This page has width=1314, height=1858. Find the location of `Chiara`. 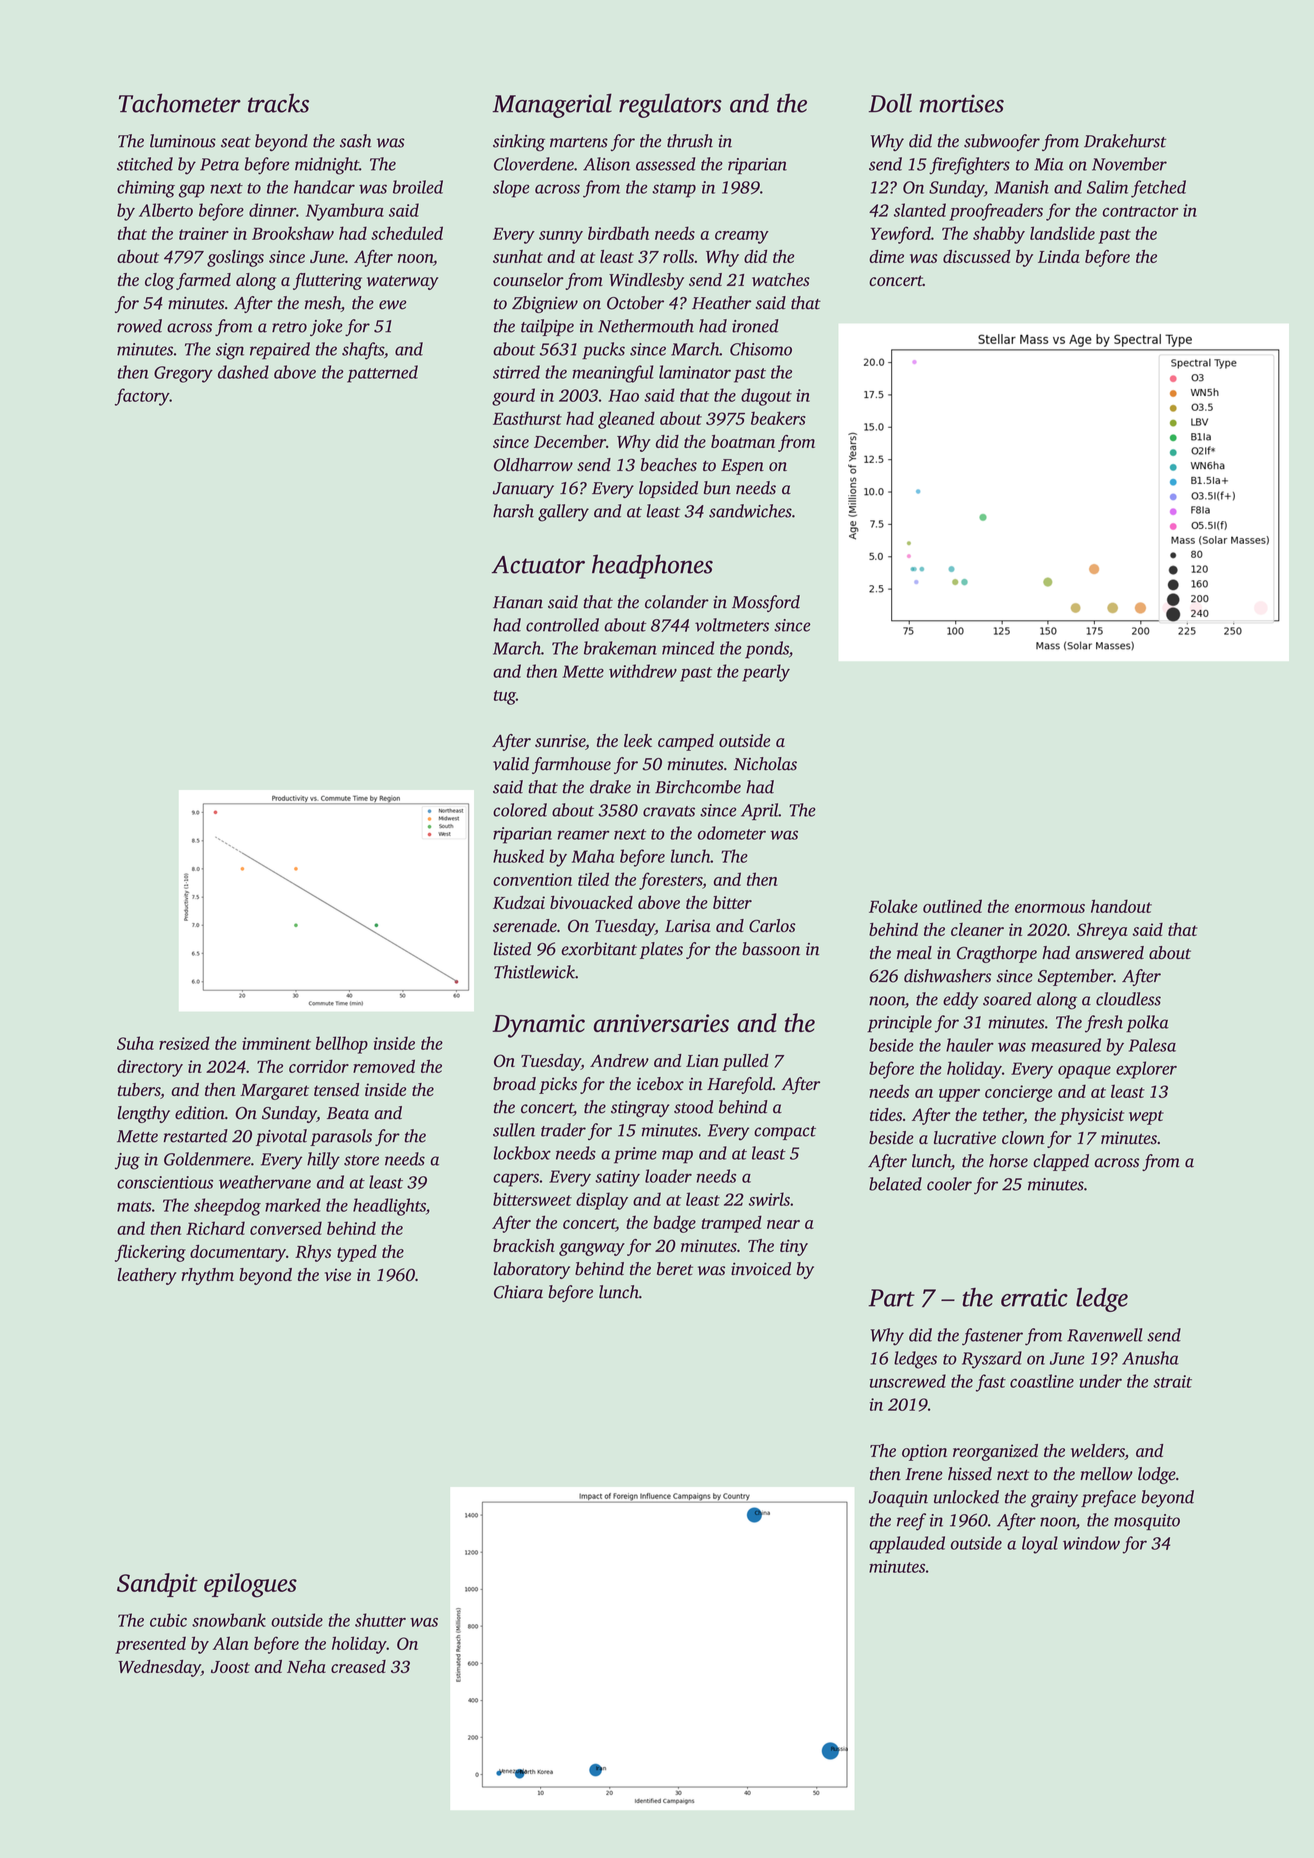

Chiara is located at coordinates (518, 1292).
